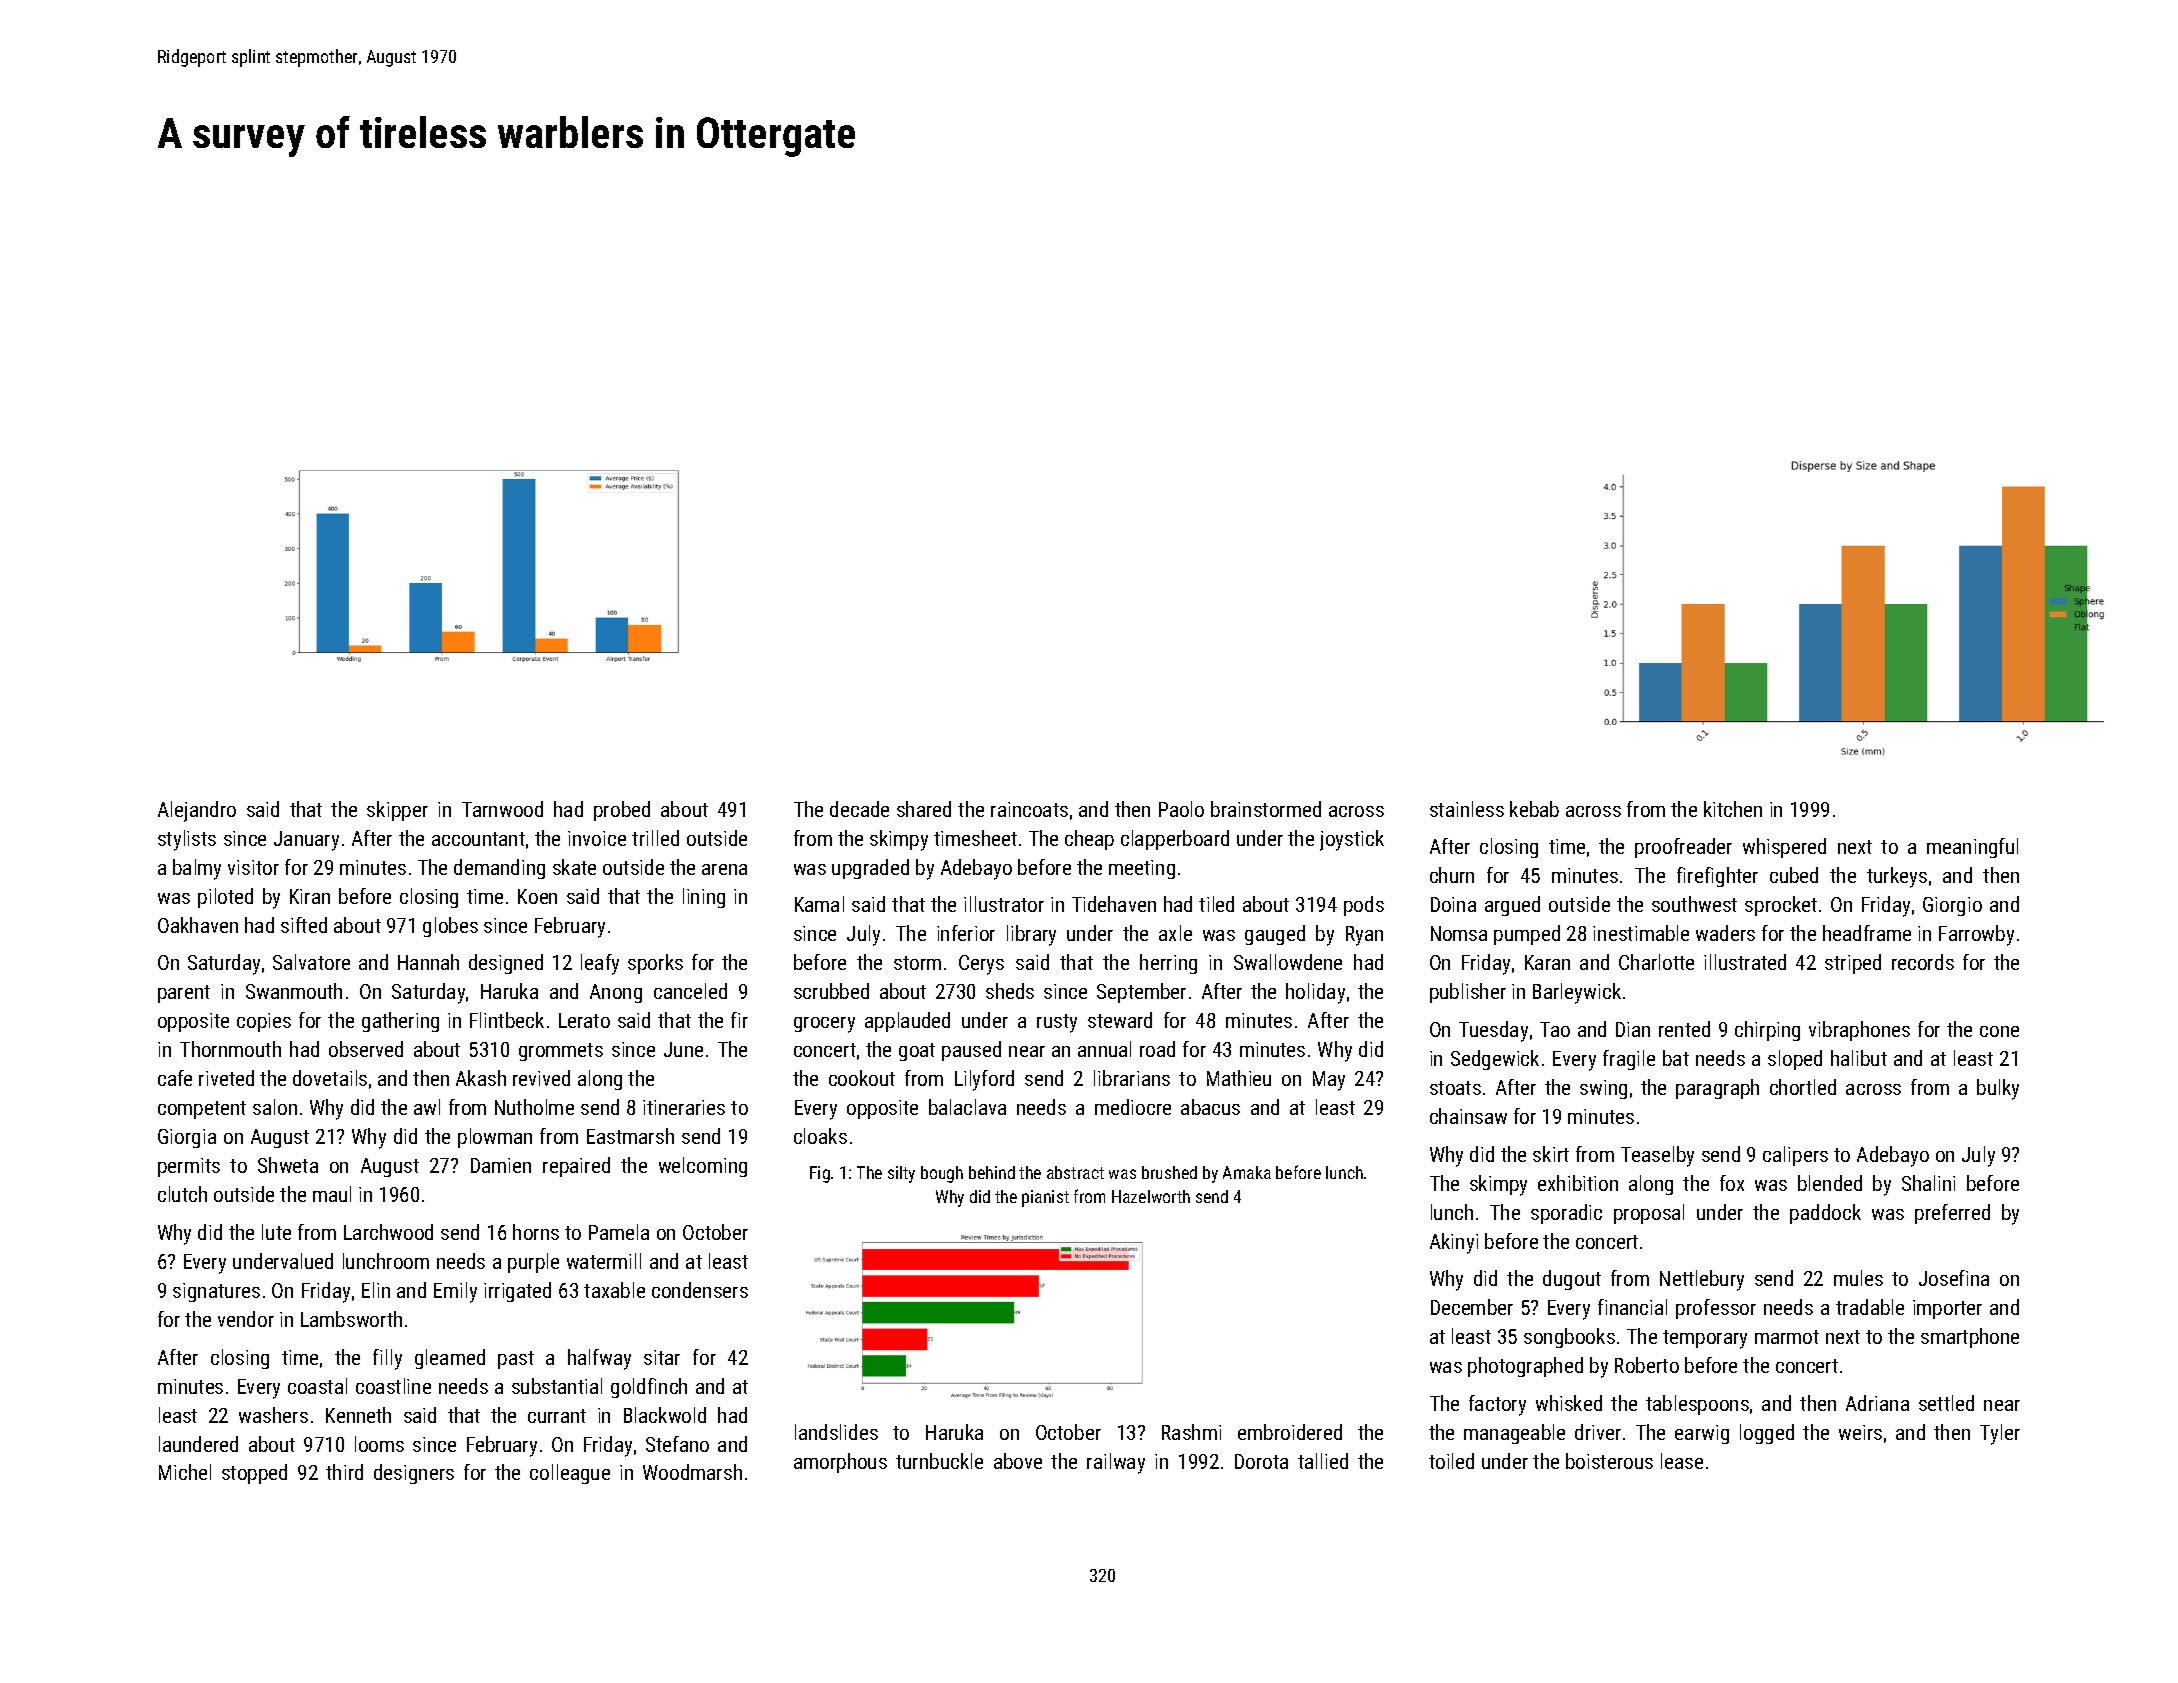  Describe the element at coordinates (917, 1052) in the page. I see `goat` at that location.
